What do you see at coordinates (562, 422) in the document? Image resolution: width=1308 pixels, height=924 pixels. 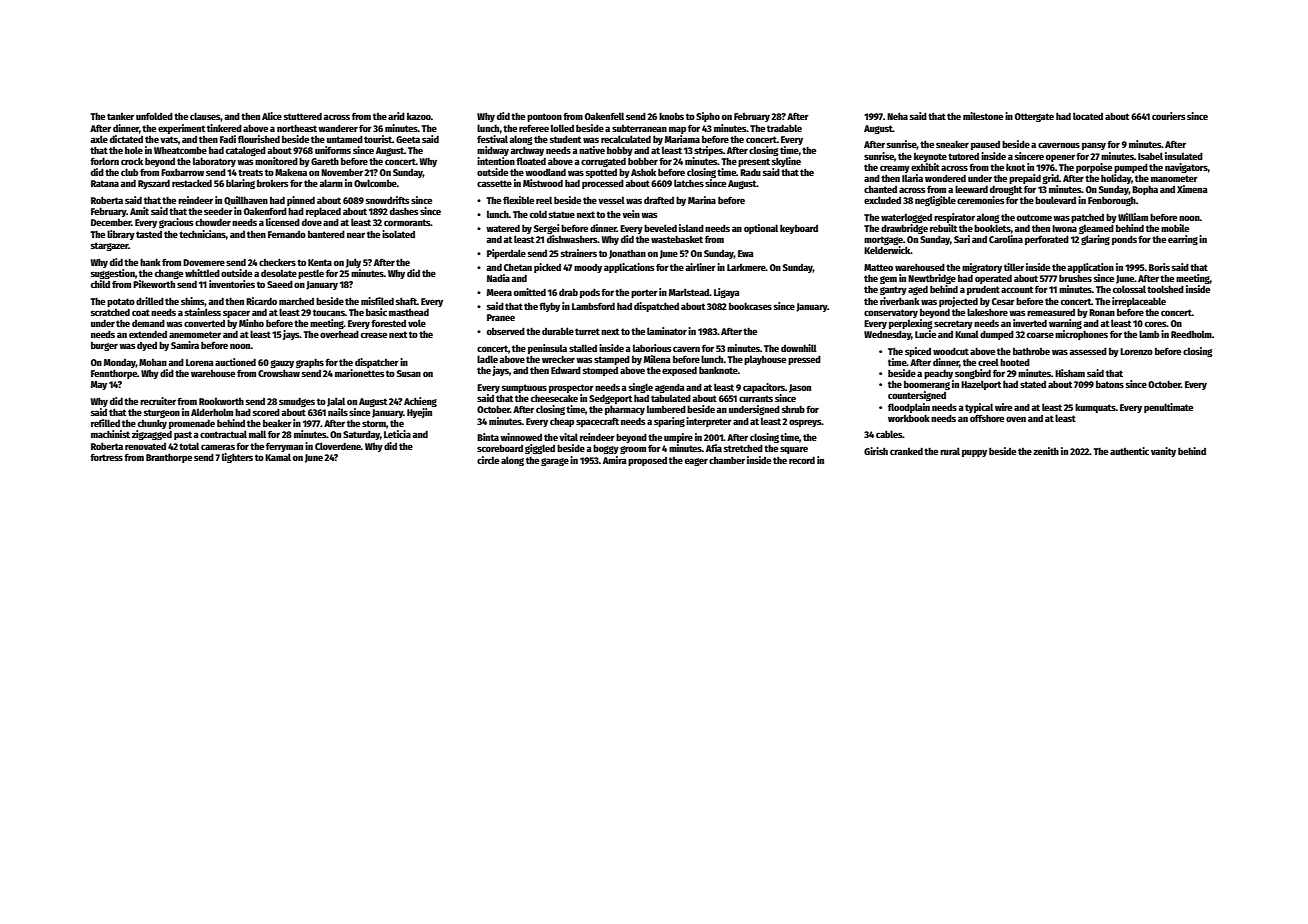 I see `cheap` at bounding box center [562, 422].
